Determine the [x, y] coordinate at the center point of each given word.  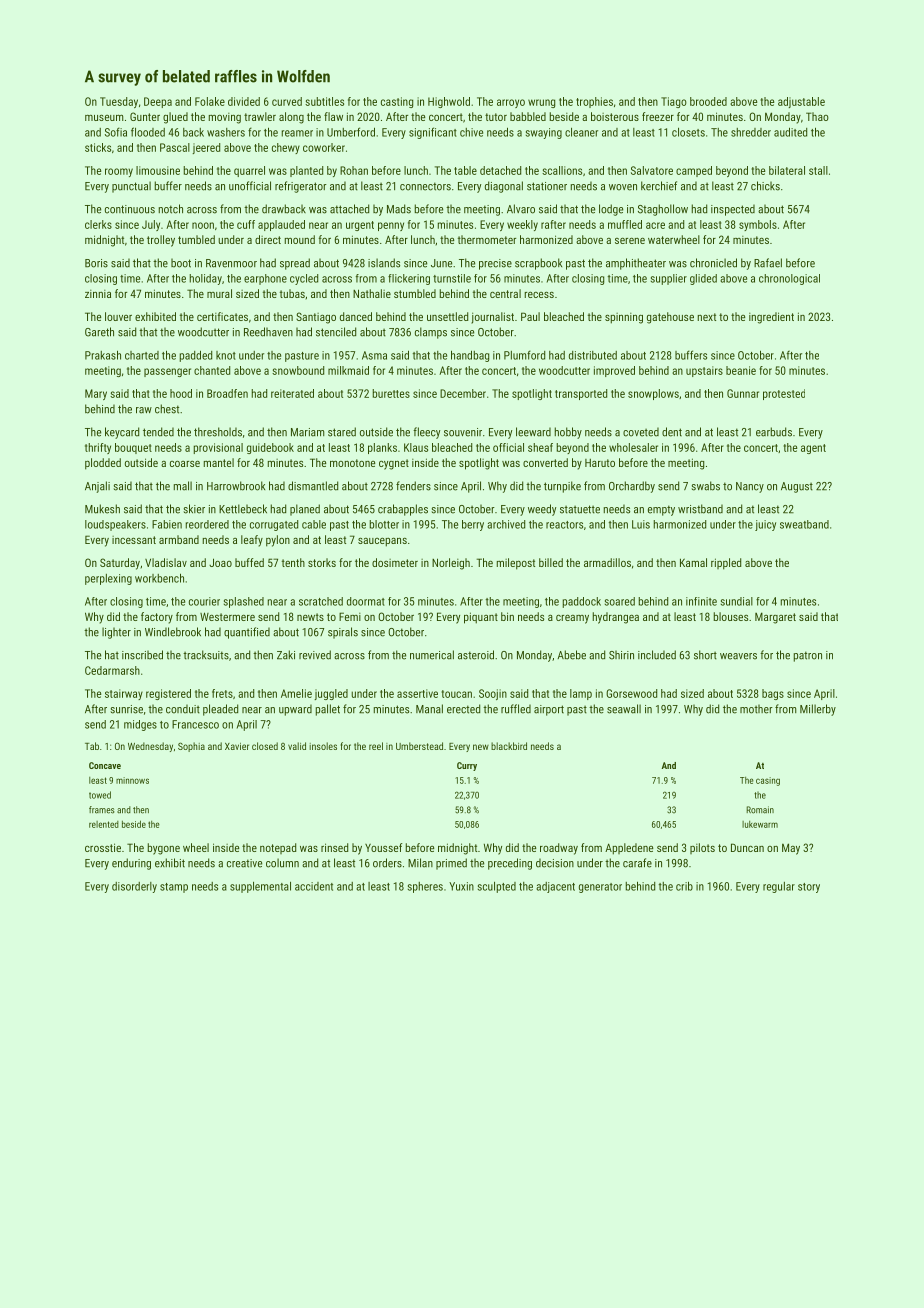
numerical [432, 655]
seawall [624, 709]
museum [104, 118]
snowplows [653, 394]
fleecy [426, 433]
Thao [817, 116]
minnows [132, 780]
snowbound [298, 370]
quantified [247, 633]
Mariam [308, 432]
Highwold [449, 102]
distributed [593, 355]
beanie [741, 370]
